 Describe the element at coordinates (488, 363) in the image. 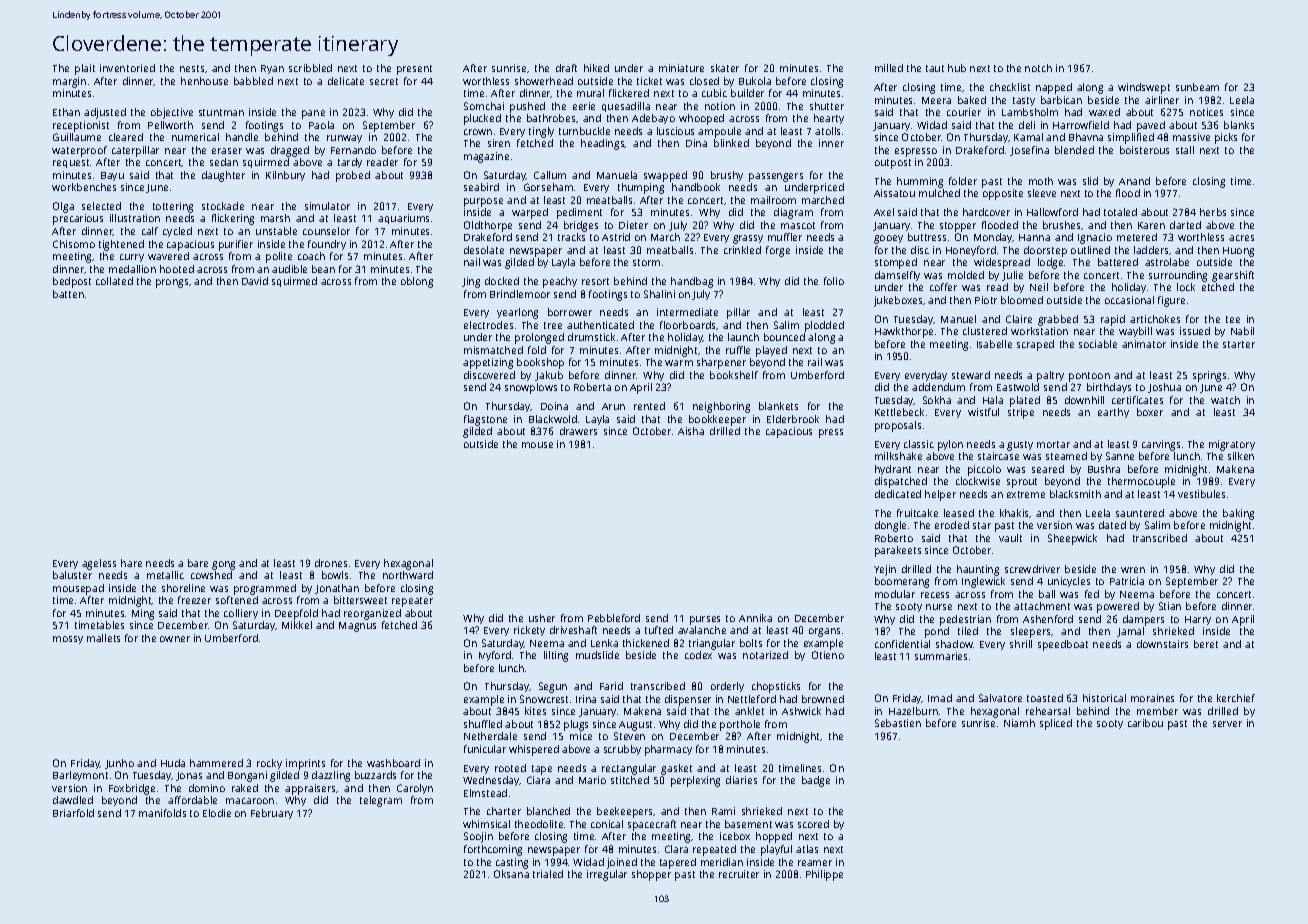

I see `appetizing` at that location.
